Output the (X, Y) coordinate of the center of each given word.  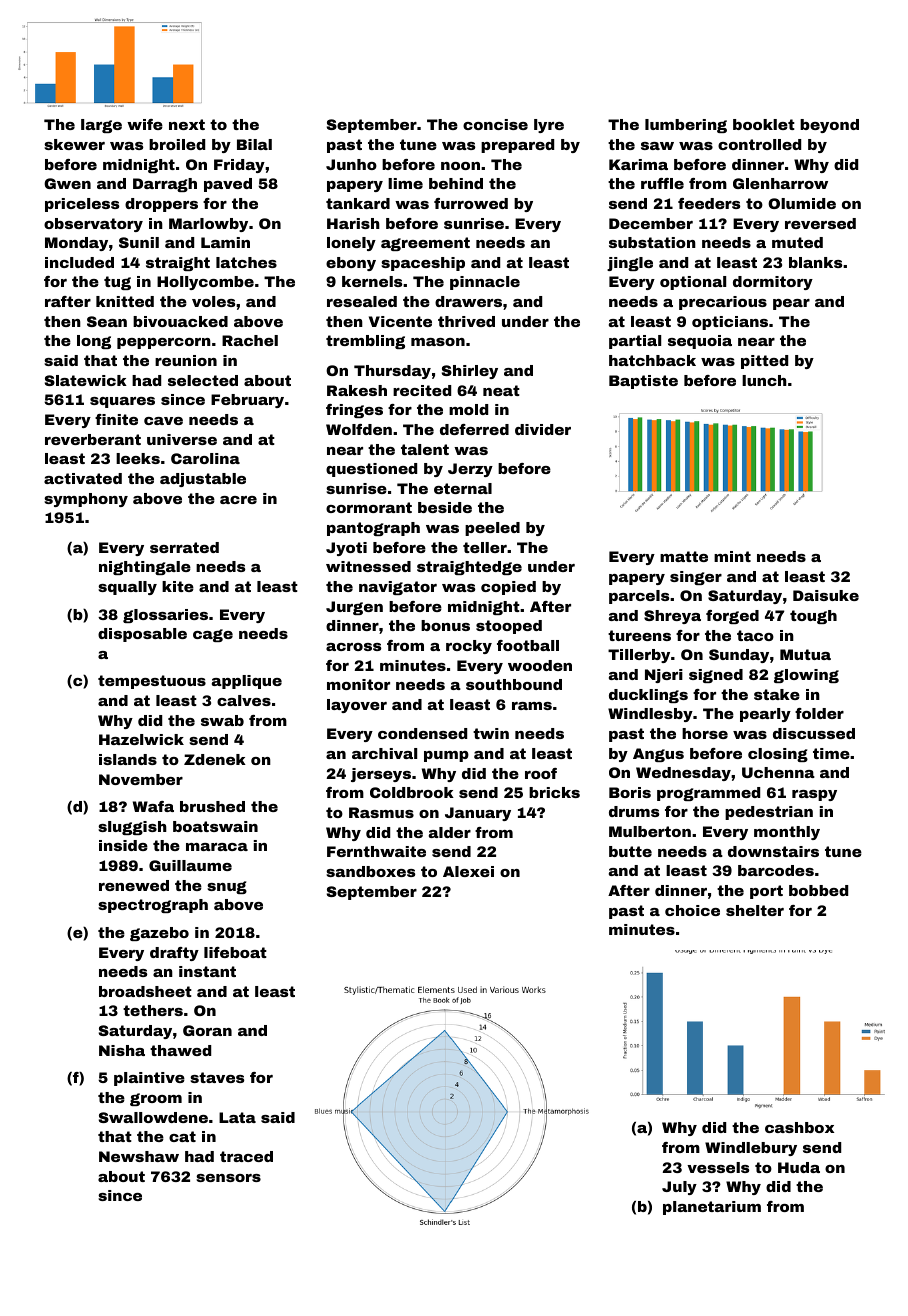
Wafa (153, 806)
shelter (755, 910)
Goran (207, 1030)
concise (495, 124)
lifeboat (235, 952)
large (101, 126)
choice (692, 910)
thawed (180, 1050)
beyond (829, 126)
